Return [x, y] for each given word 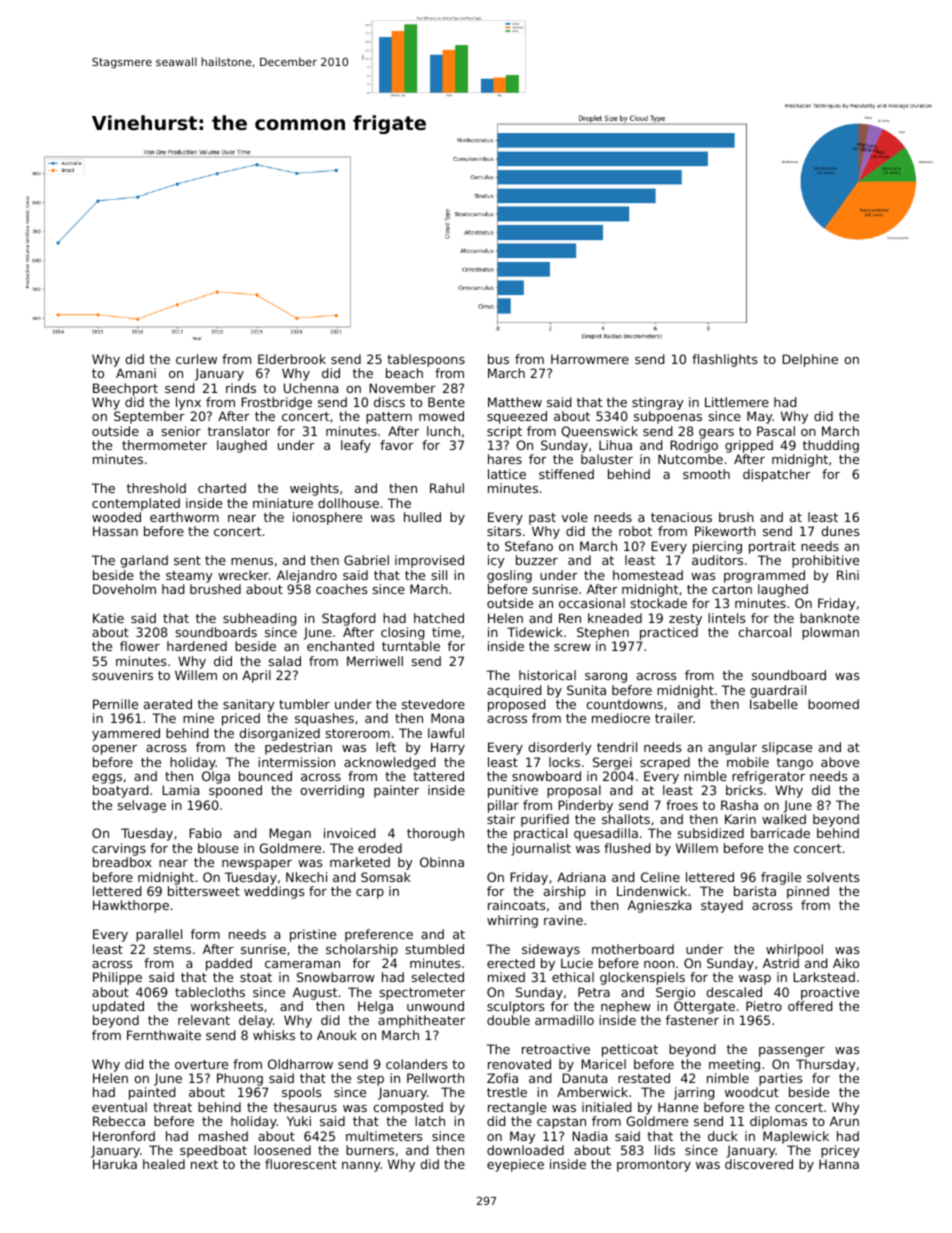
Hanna [839, 1164]
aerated [168, 704]
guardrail [778, 691]
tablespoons [426, 360]
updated [118, 1007]
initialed [606, 1107]
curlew [196, 359]
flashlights [724, 360]
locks [564, 762]
